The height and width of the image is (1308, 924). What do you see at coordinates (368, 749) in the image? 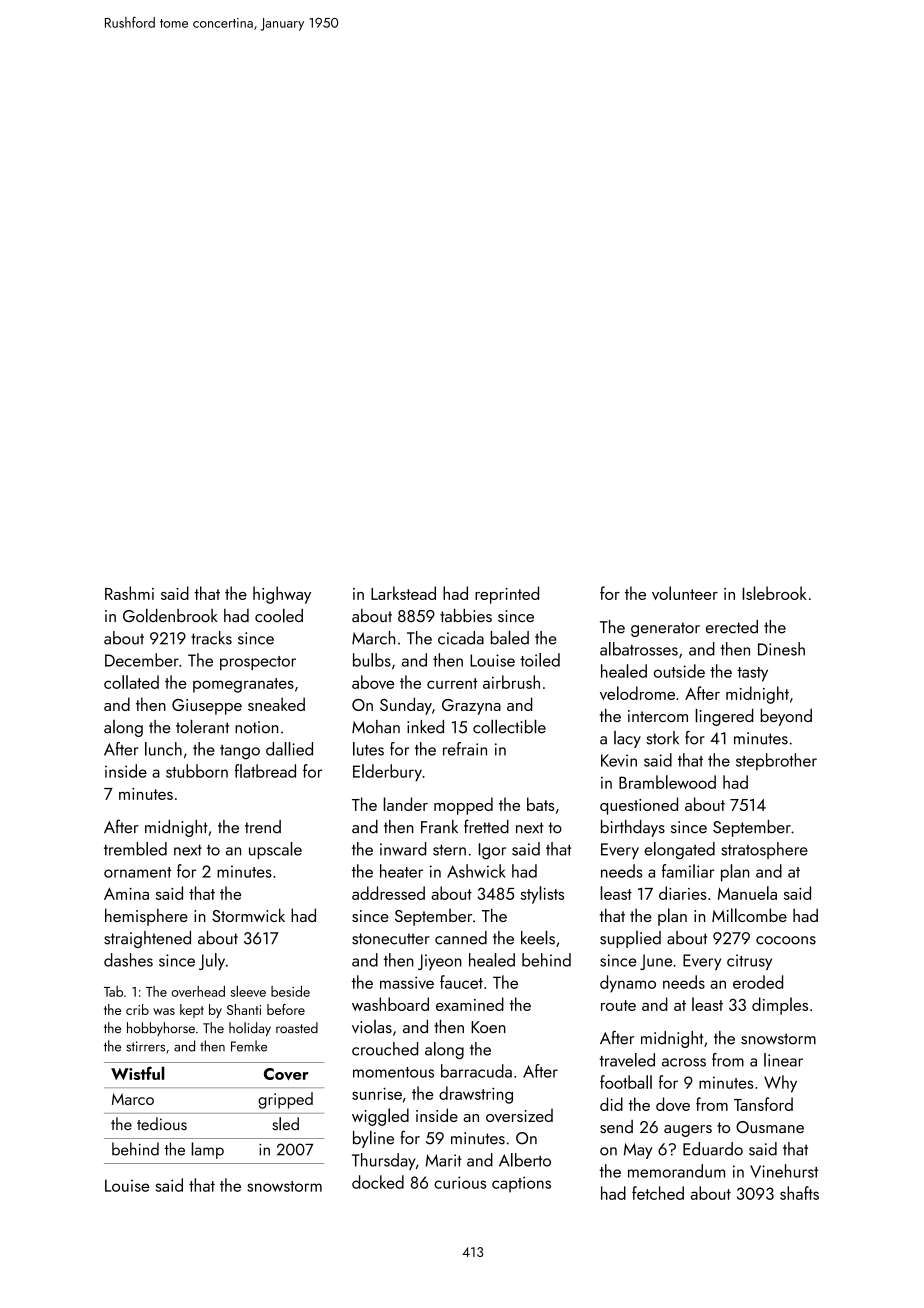
I see `lutes` at bounding box center [368, 749].
